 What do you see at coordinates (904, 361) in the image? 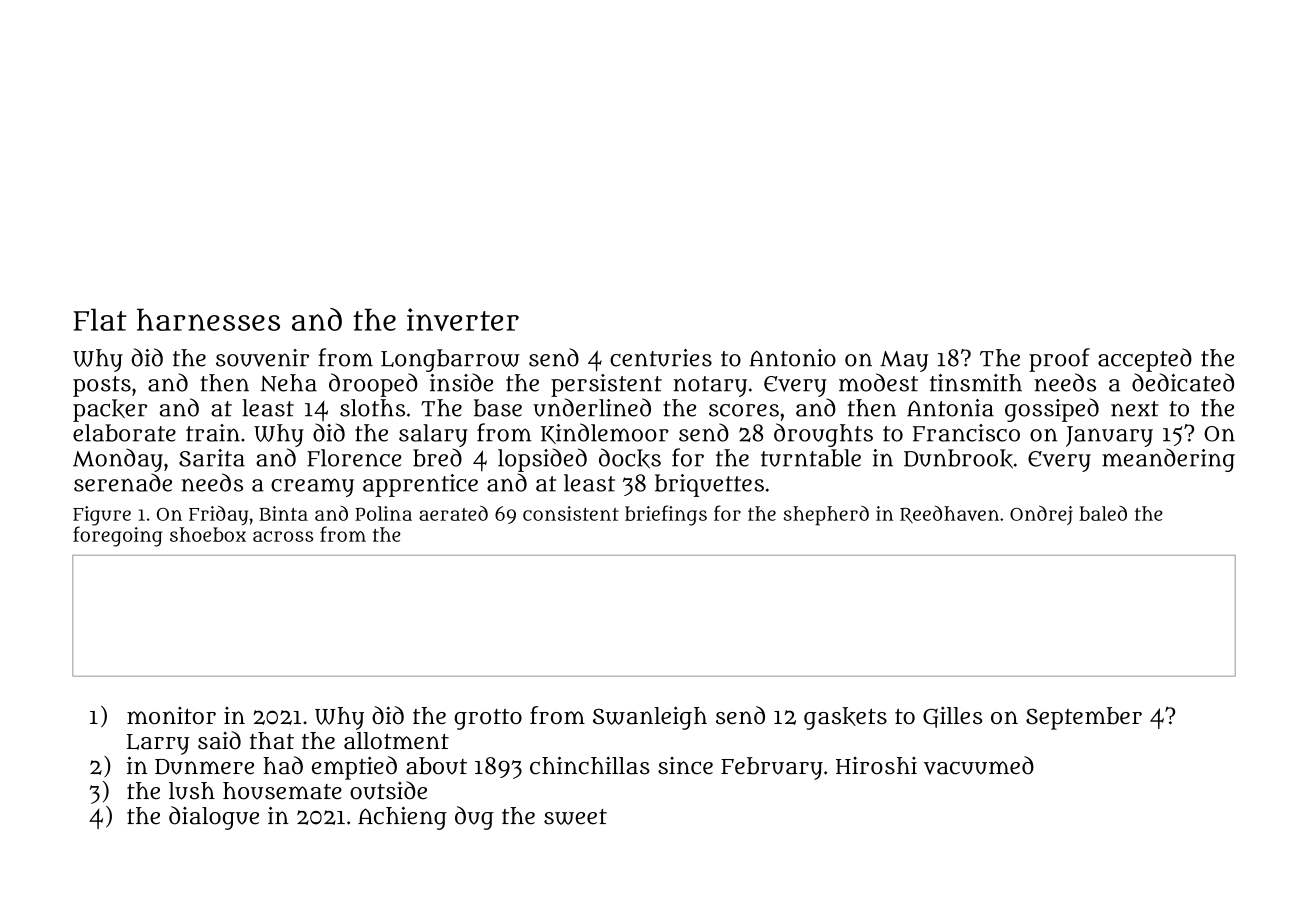
I see `May` at bounding box center [904, 361].
